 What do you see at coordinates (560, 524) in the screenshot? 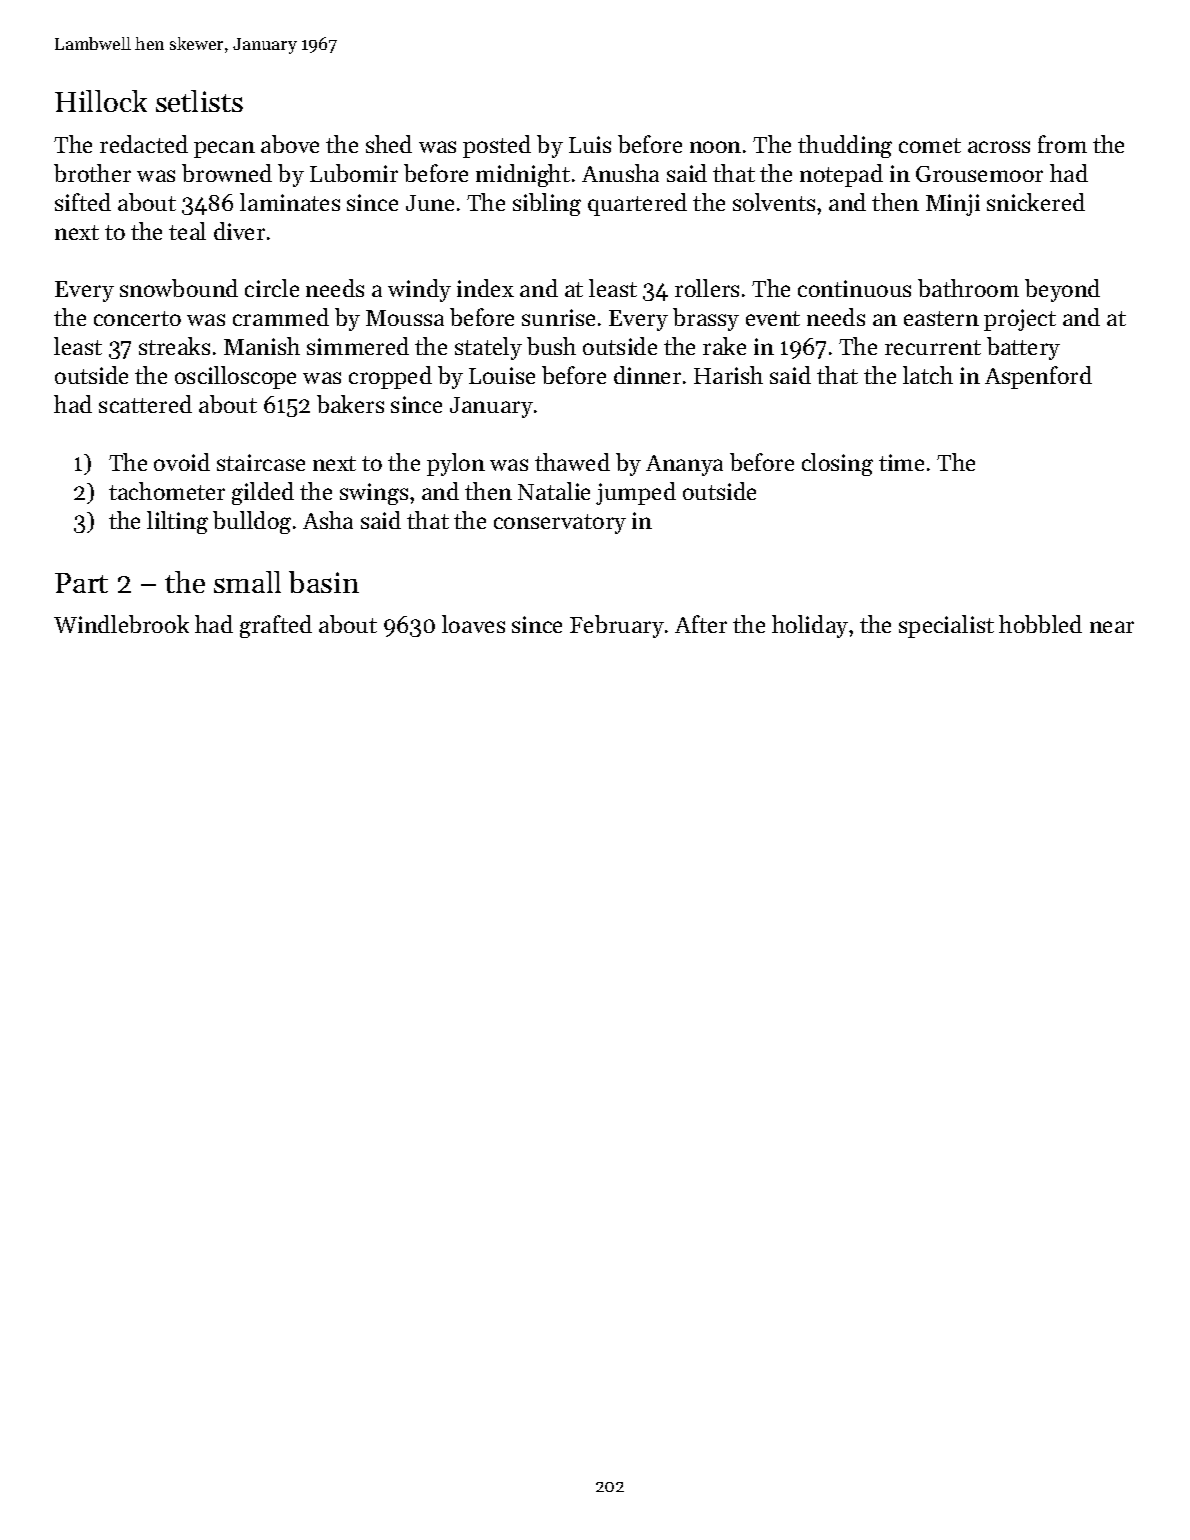
I see `conservatory` at bounding box center [560, 524].
